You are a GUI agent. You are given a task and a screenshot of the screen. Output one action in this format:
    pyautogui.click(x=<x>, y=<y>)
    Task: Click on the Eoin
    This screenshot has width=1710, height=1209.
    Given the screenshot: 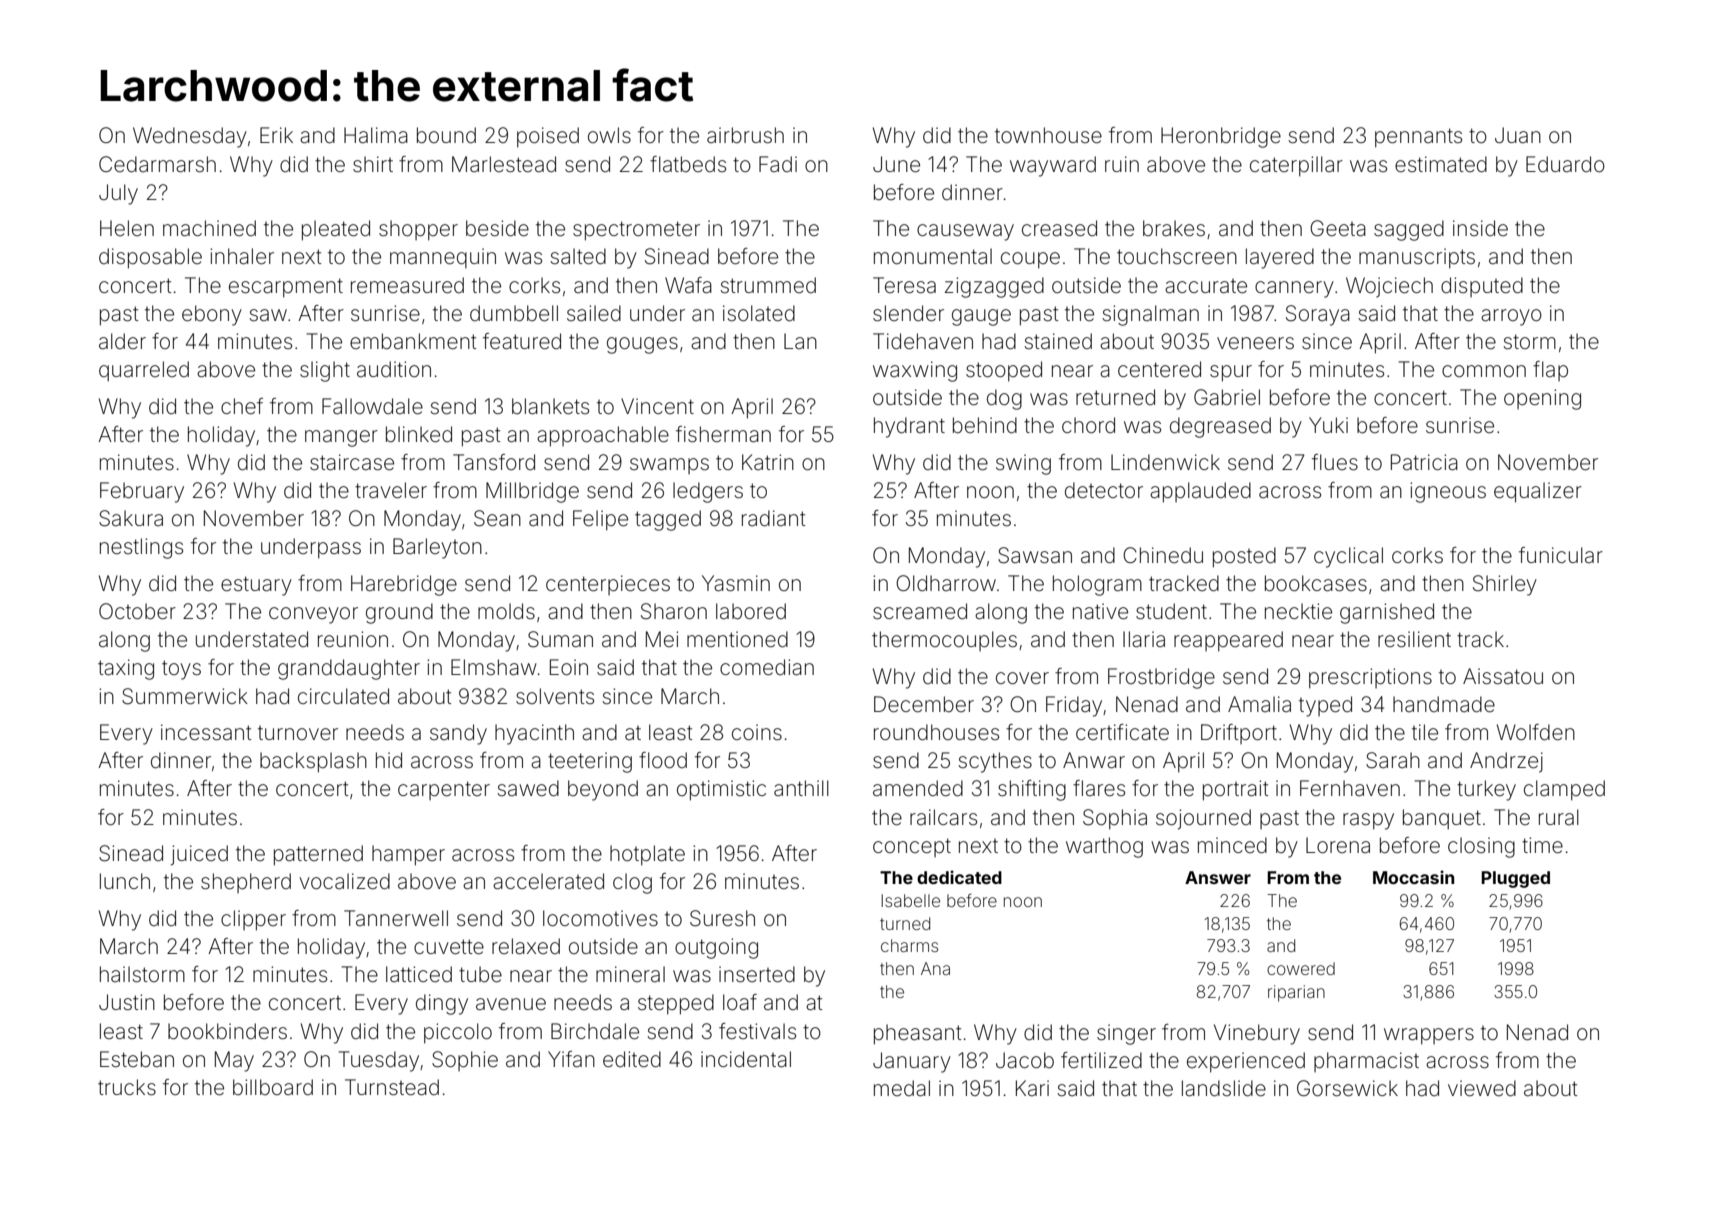 What is the action you would take?
    pyautogui.click(x=569, y=667)
